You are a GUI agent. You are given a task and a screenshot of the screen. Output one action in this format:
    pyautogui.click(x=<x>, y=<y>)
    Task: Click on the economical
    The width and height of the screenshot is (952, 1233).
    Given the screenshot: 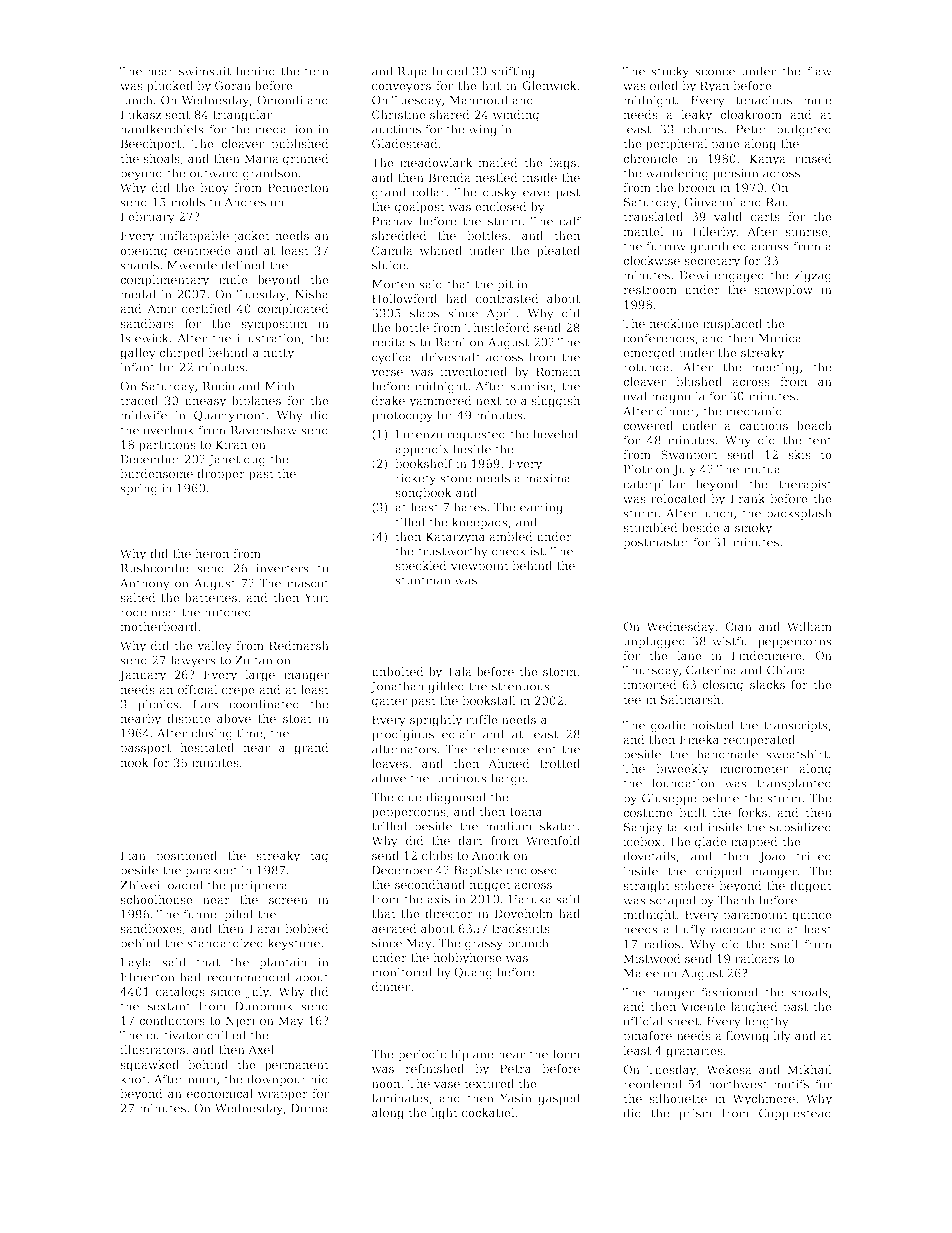 What is the action you would take?
    pyautogui.click(x=220, y=1093)
